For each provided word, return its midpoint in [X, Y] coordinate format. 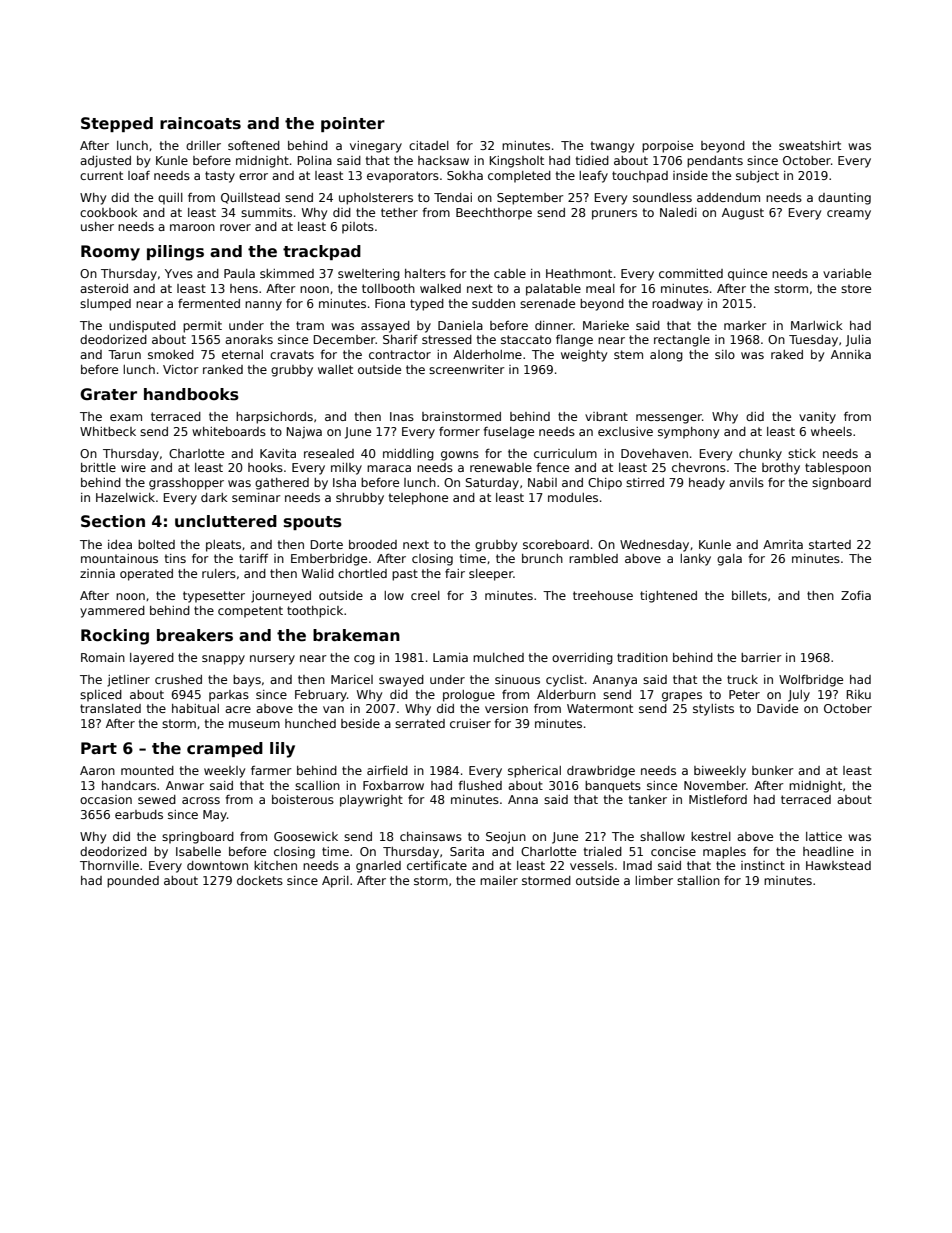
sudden [493, 303]
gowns [460, 456]
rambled [593, 558]
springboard [198, 838]
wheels [831, 431]
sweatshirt [810, 145]
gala [729, 560]
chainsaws [431, 836]
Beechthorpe [494, 214]
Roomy [110, 253]
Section [113, 521]
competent [250, 612]
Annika [851, 354]
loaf [139, 175]
